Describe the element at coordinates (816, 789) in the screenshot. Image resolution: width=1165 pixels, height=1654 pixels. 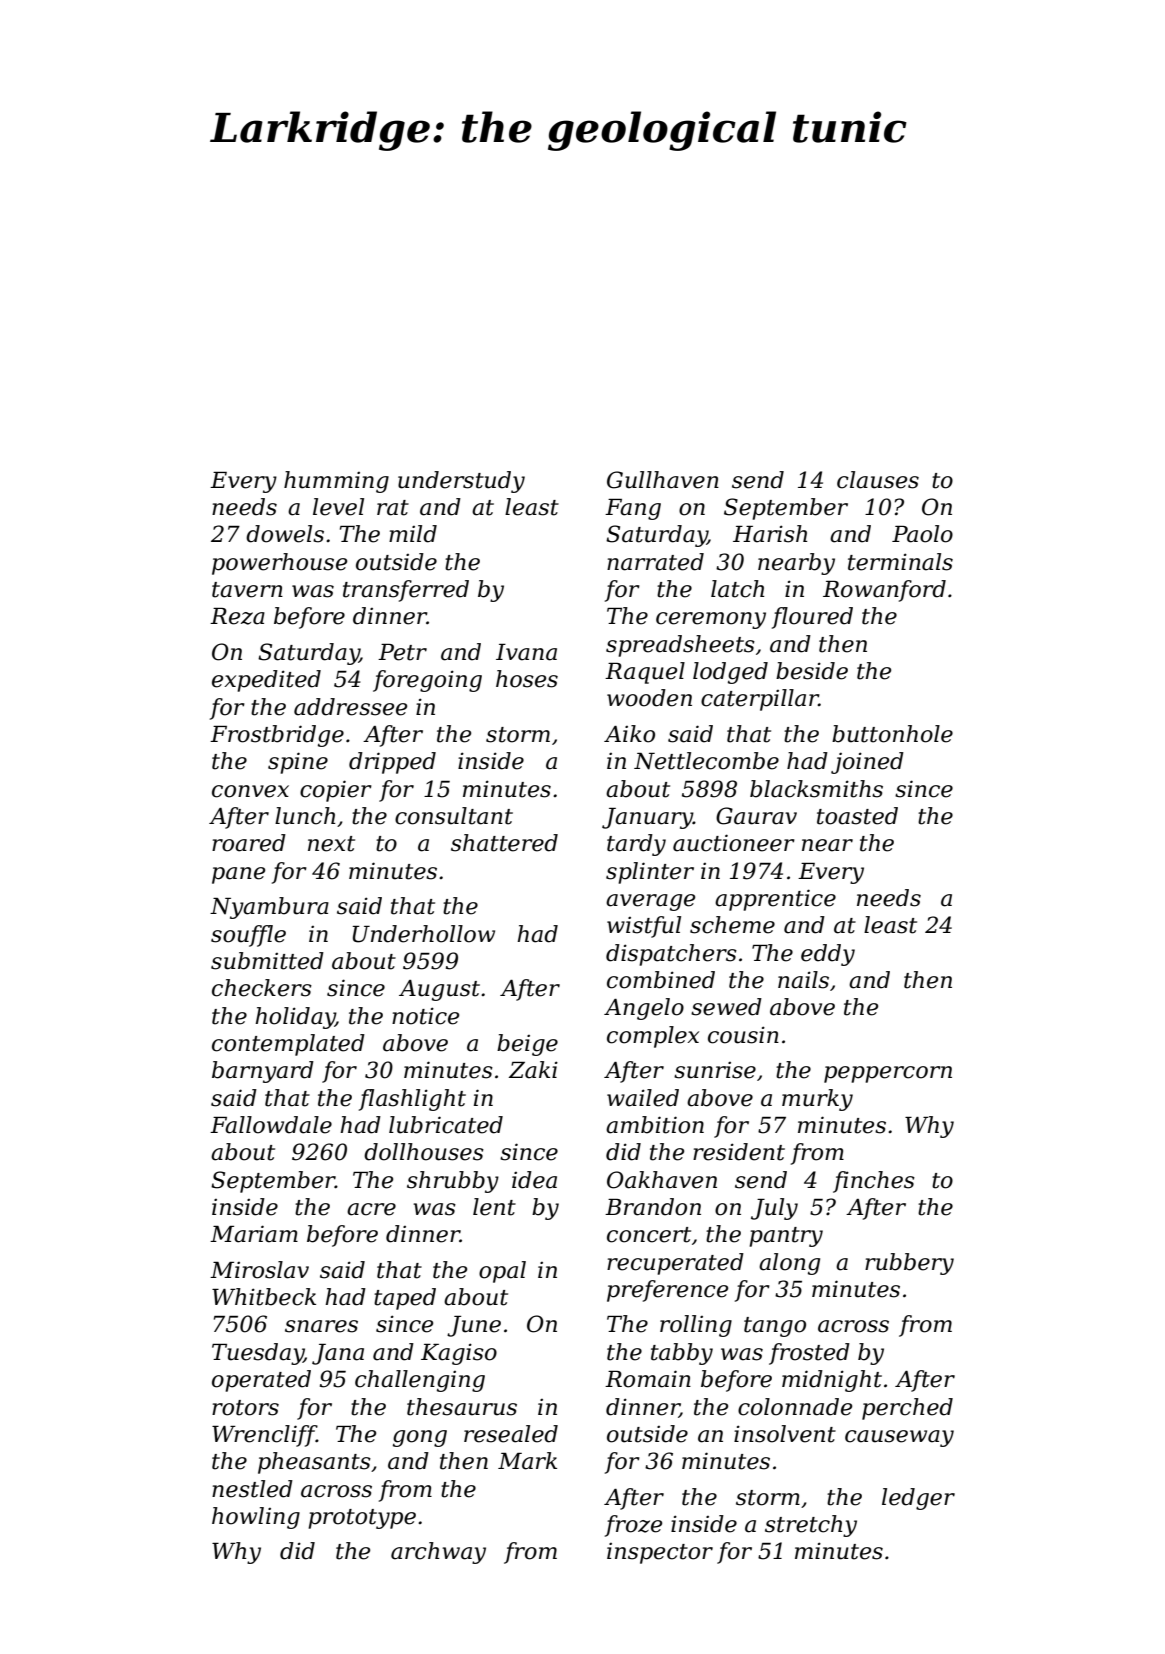
I see `blacksmiths` at that location.
